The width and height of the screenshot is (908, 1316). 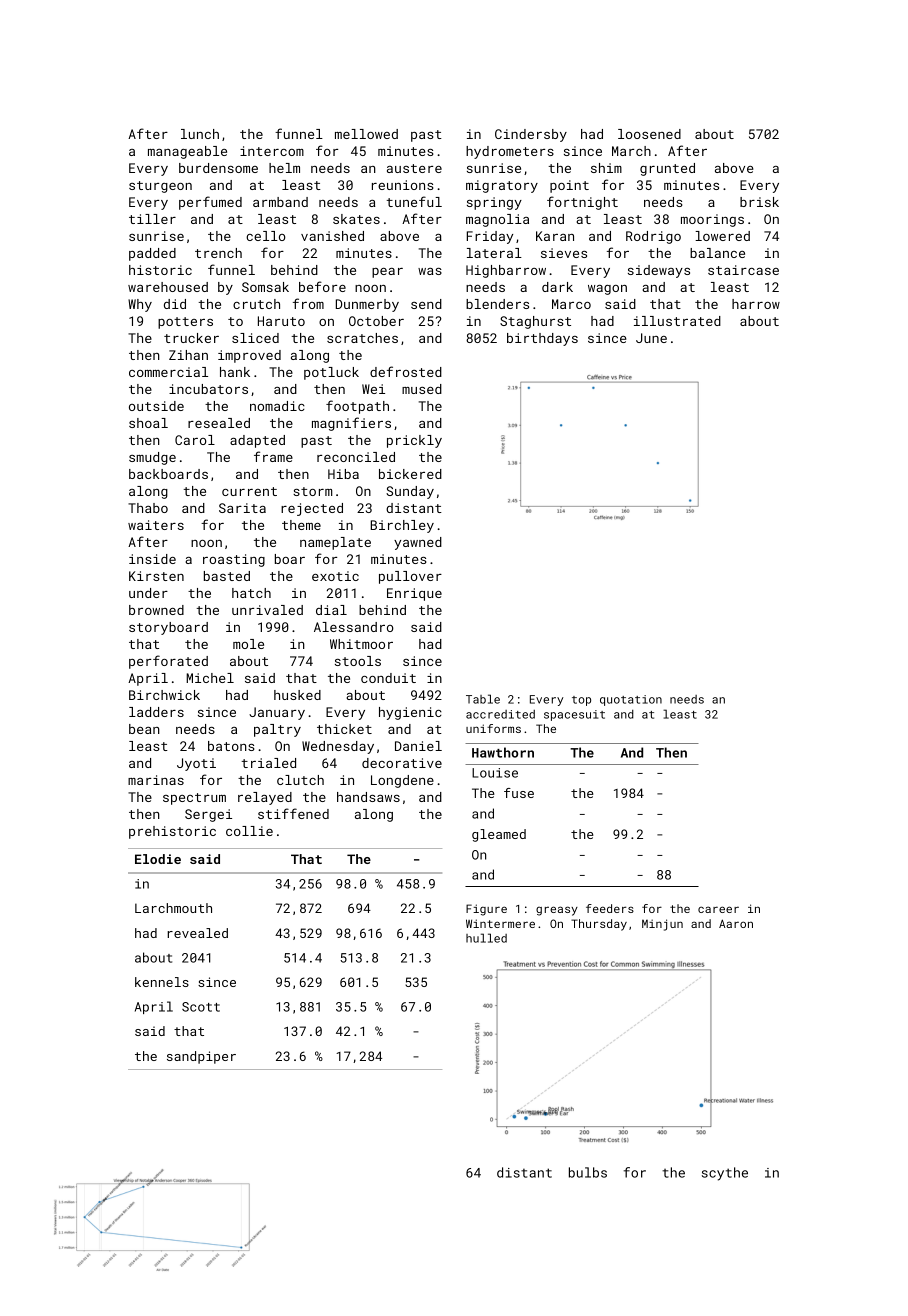 What do you see at coordinates (662, 925) in the screenshot?
I see `Minjun` at bounding box center [662, 925].
